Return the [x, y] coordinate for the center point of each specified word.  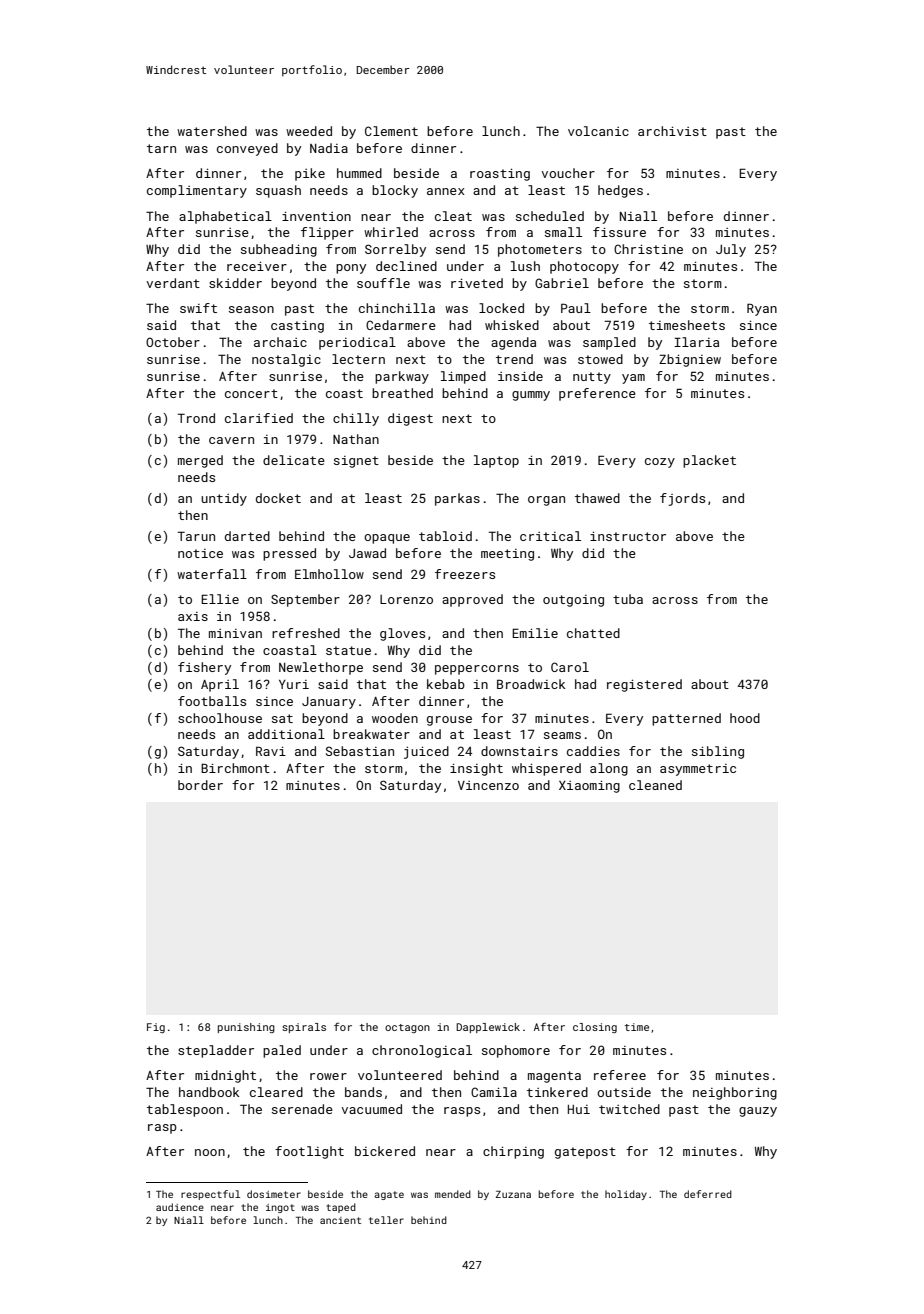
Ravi [271, 751]
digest [410, 419]
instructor [628, 536]
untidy [224, 499]
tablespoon [185, 1110]
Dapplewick [488, 1028]
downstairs [519, 751]
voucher [568, 173]
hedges [620, 191]
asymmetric [698, 770]
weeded [309, 131]
